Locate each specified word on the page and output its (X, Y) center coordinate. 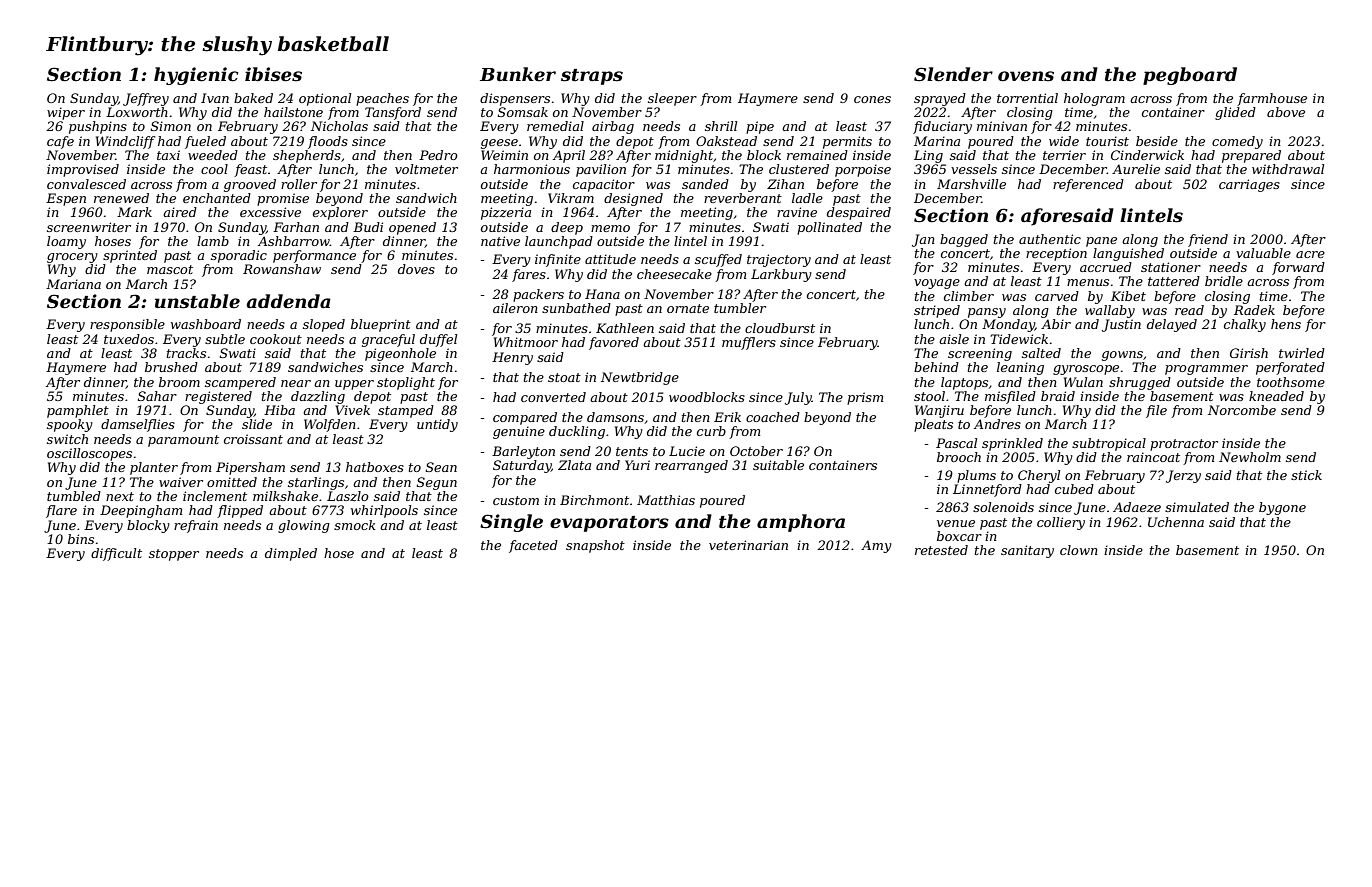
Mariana (73, 284)
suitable (778, 465)
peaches (382, 99)
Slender (953, 74)
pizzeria (506, 213)
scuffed (718, 260)
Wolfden (330, 425)
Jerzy (1183, 476)
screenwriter (89, 227)
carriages (1249, 185)
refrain (196, 526)
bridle (1224, 281)
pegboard (1190, 76)
